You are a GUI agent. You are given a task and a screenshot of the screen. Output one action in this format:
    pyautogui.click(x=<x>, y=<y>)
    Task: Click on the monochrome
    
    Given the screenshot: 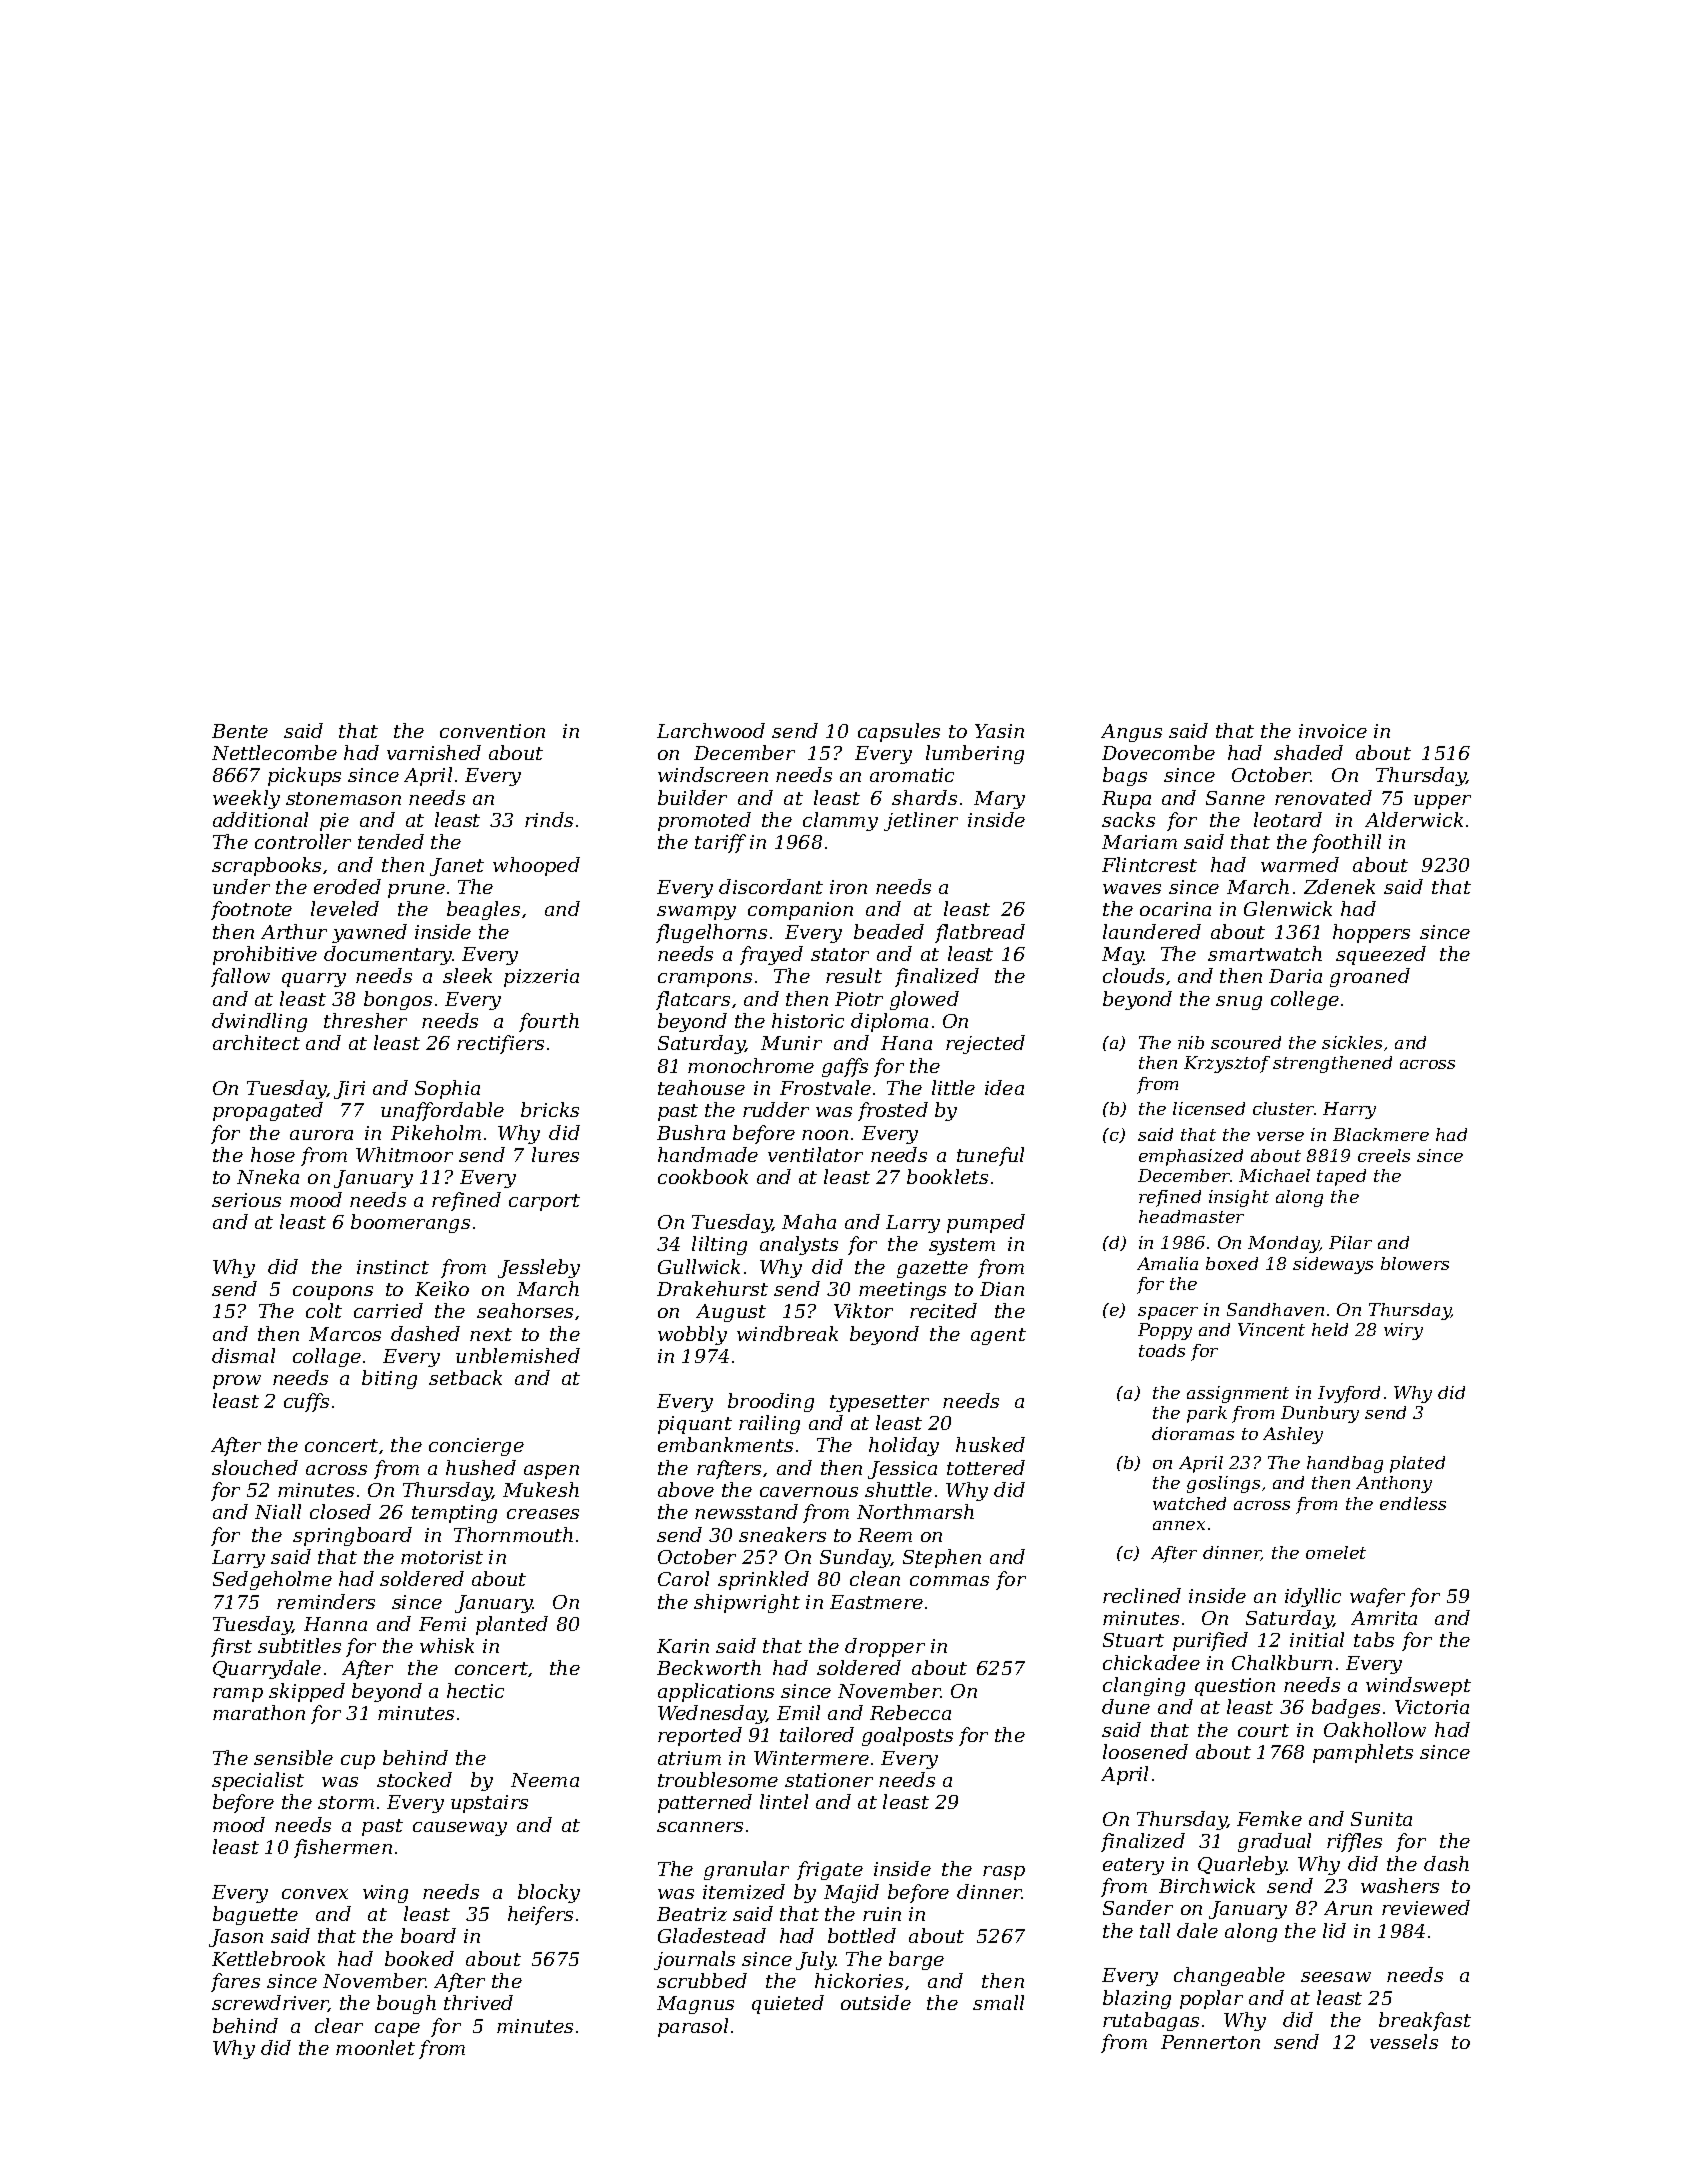 What is the action you would take?
    pyautogui.click(x=751, y=1065)
